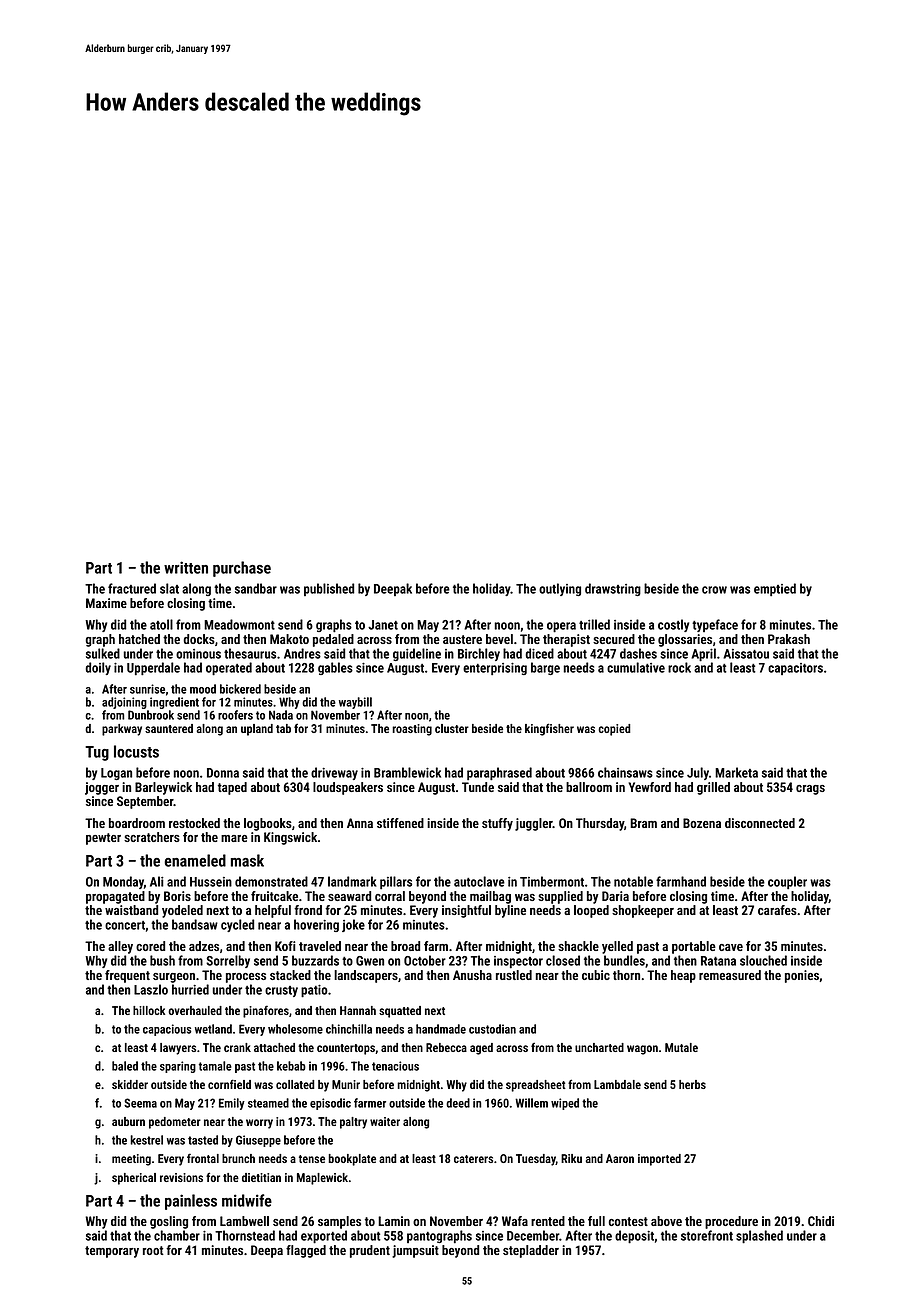 The image size is (924, 1308). Describe the element at coordinates (136, 751) in the screenshot. I see `locusts` at that location.
